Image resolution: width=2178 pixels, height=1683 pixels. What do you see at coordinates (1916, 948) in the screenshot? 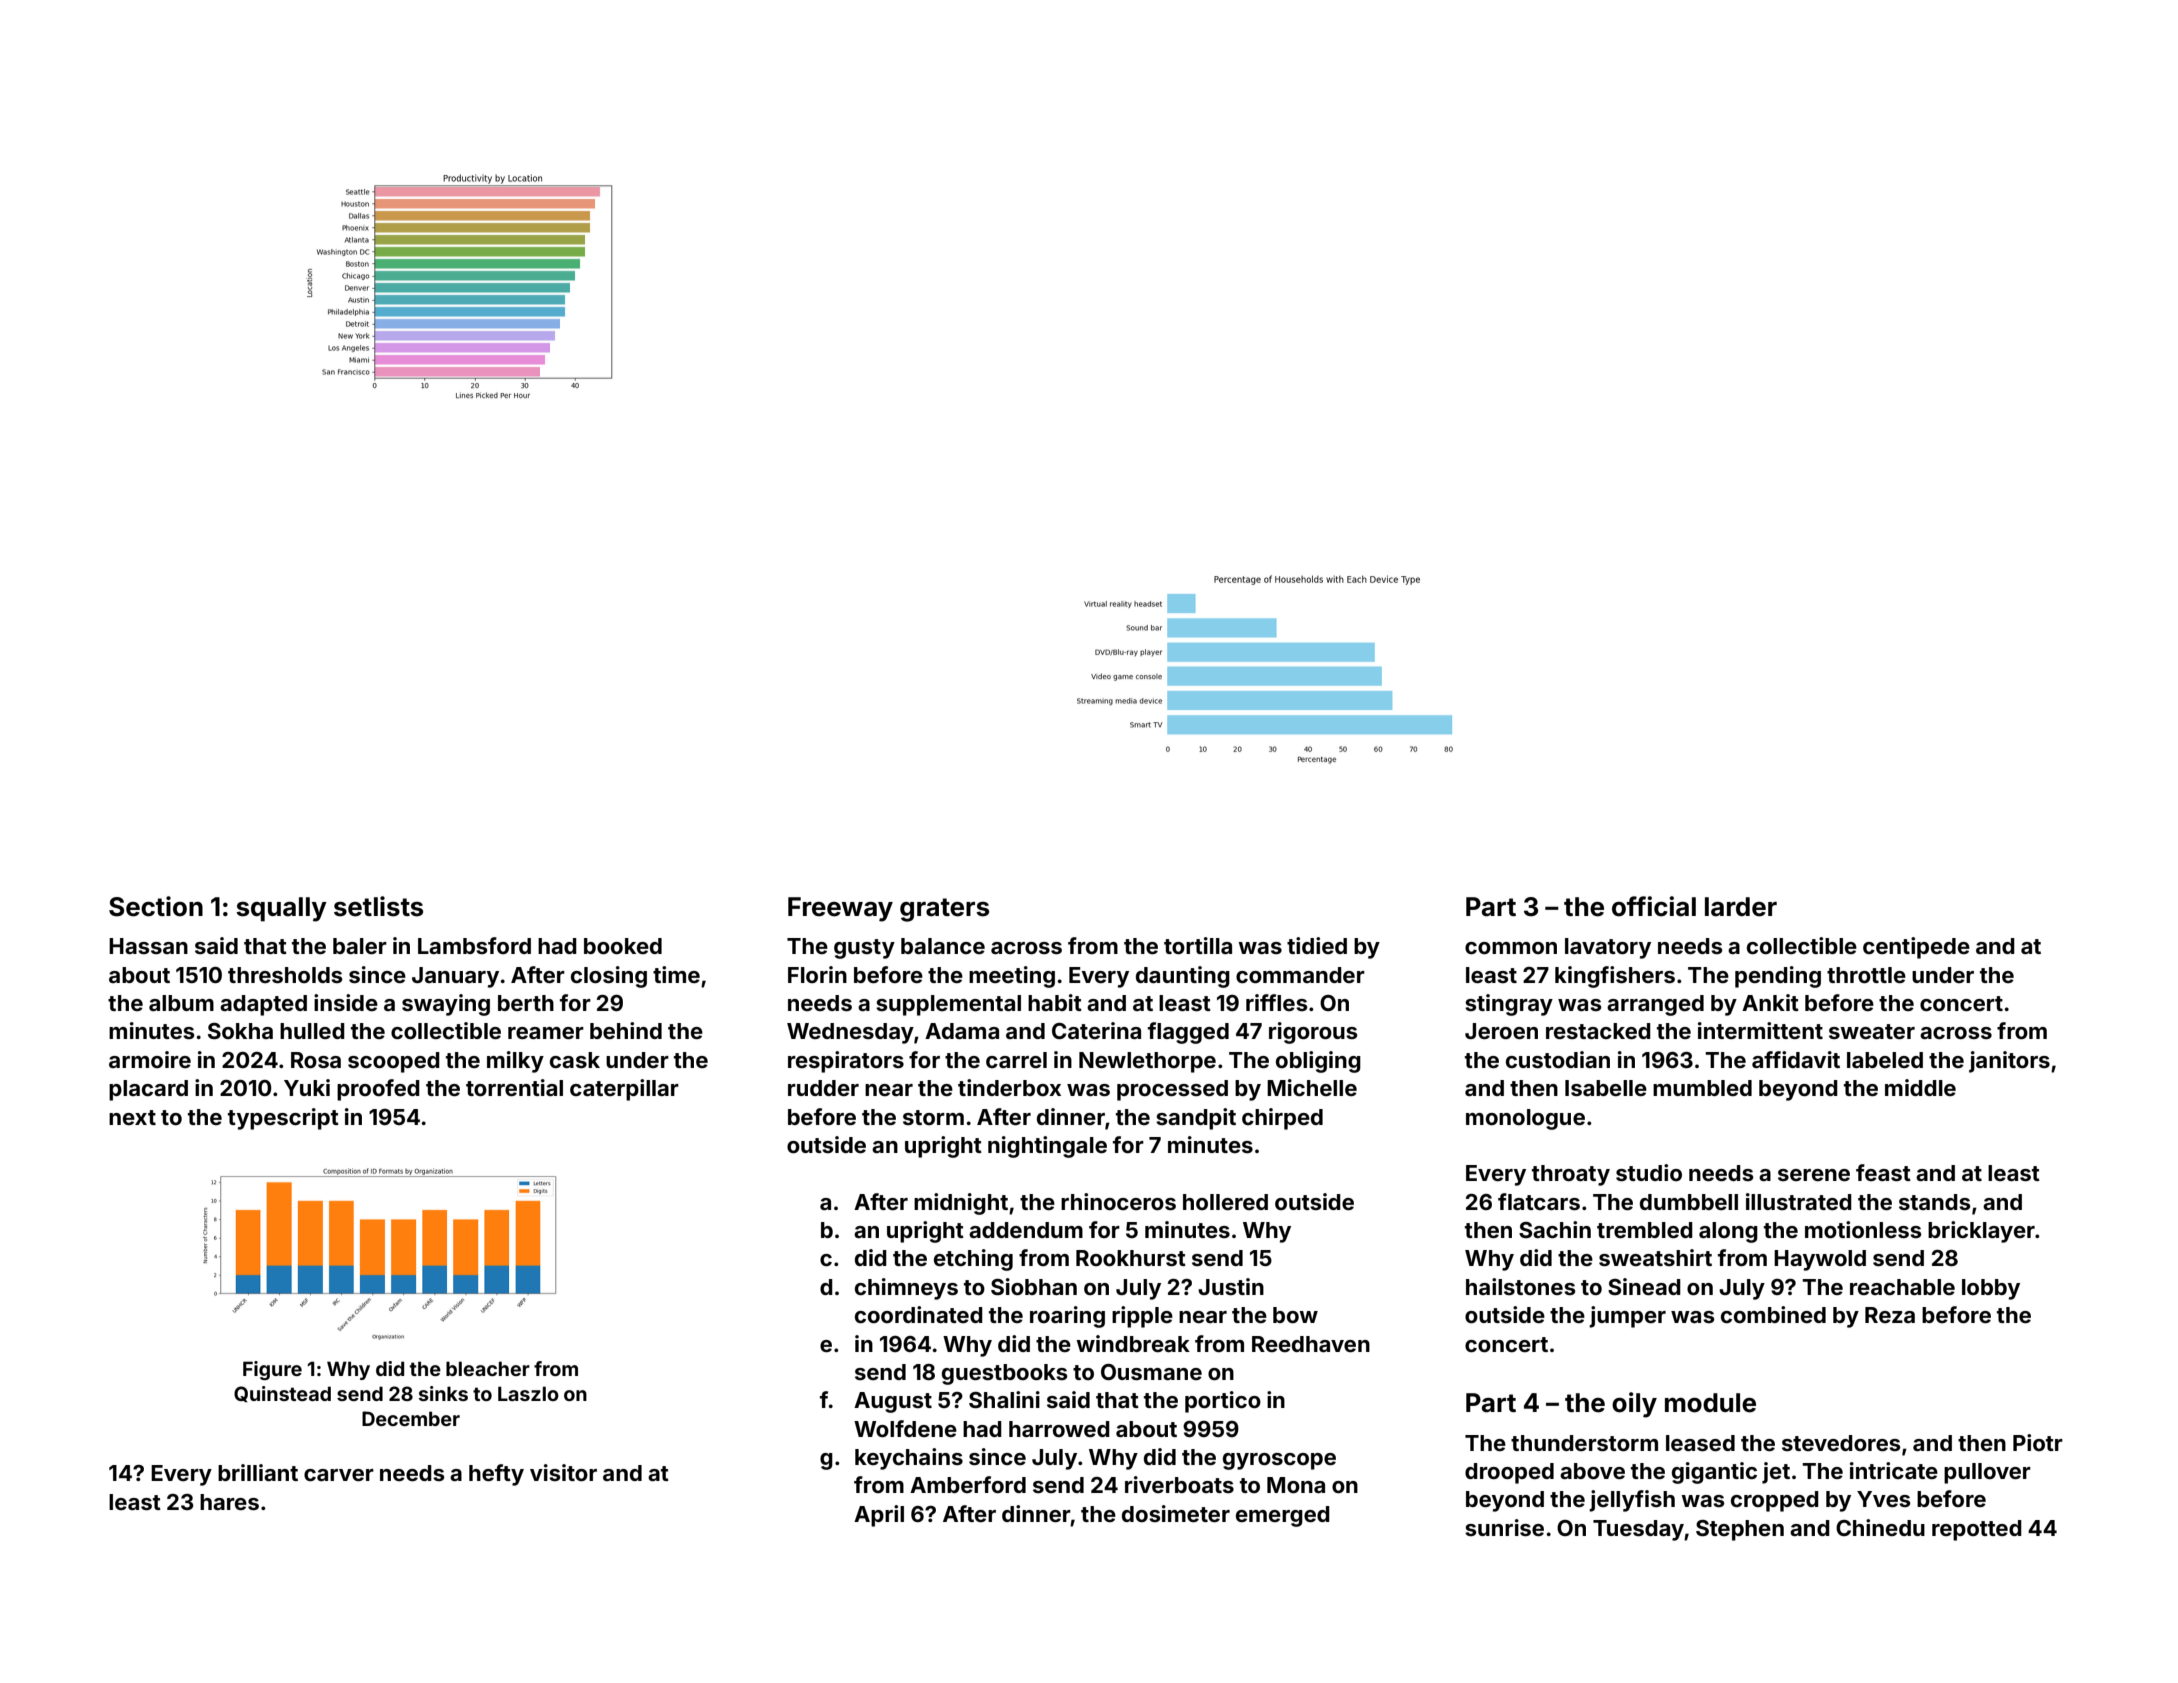
I see `centipede` at bounding box center [1916, 948].
